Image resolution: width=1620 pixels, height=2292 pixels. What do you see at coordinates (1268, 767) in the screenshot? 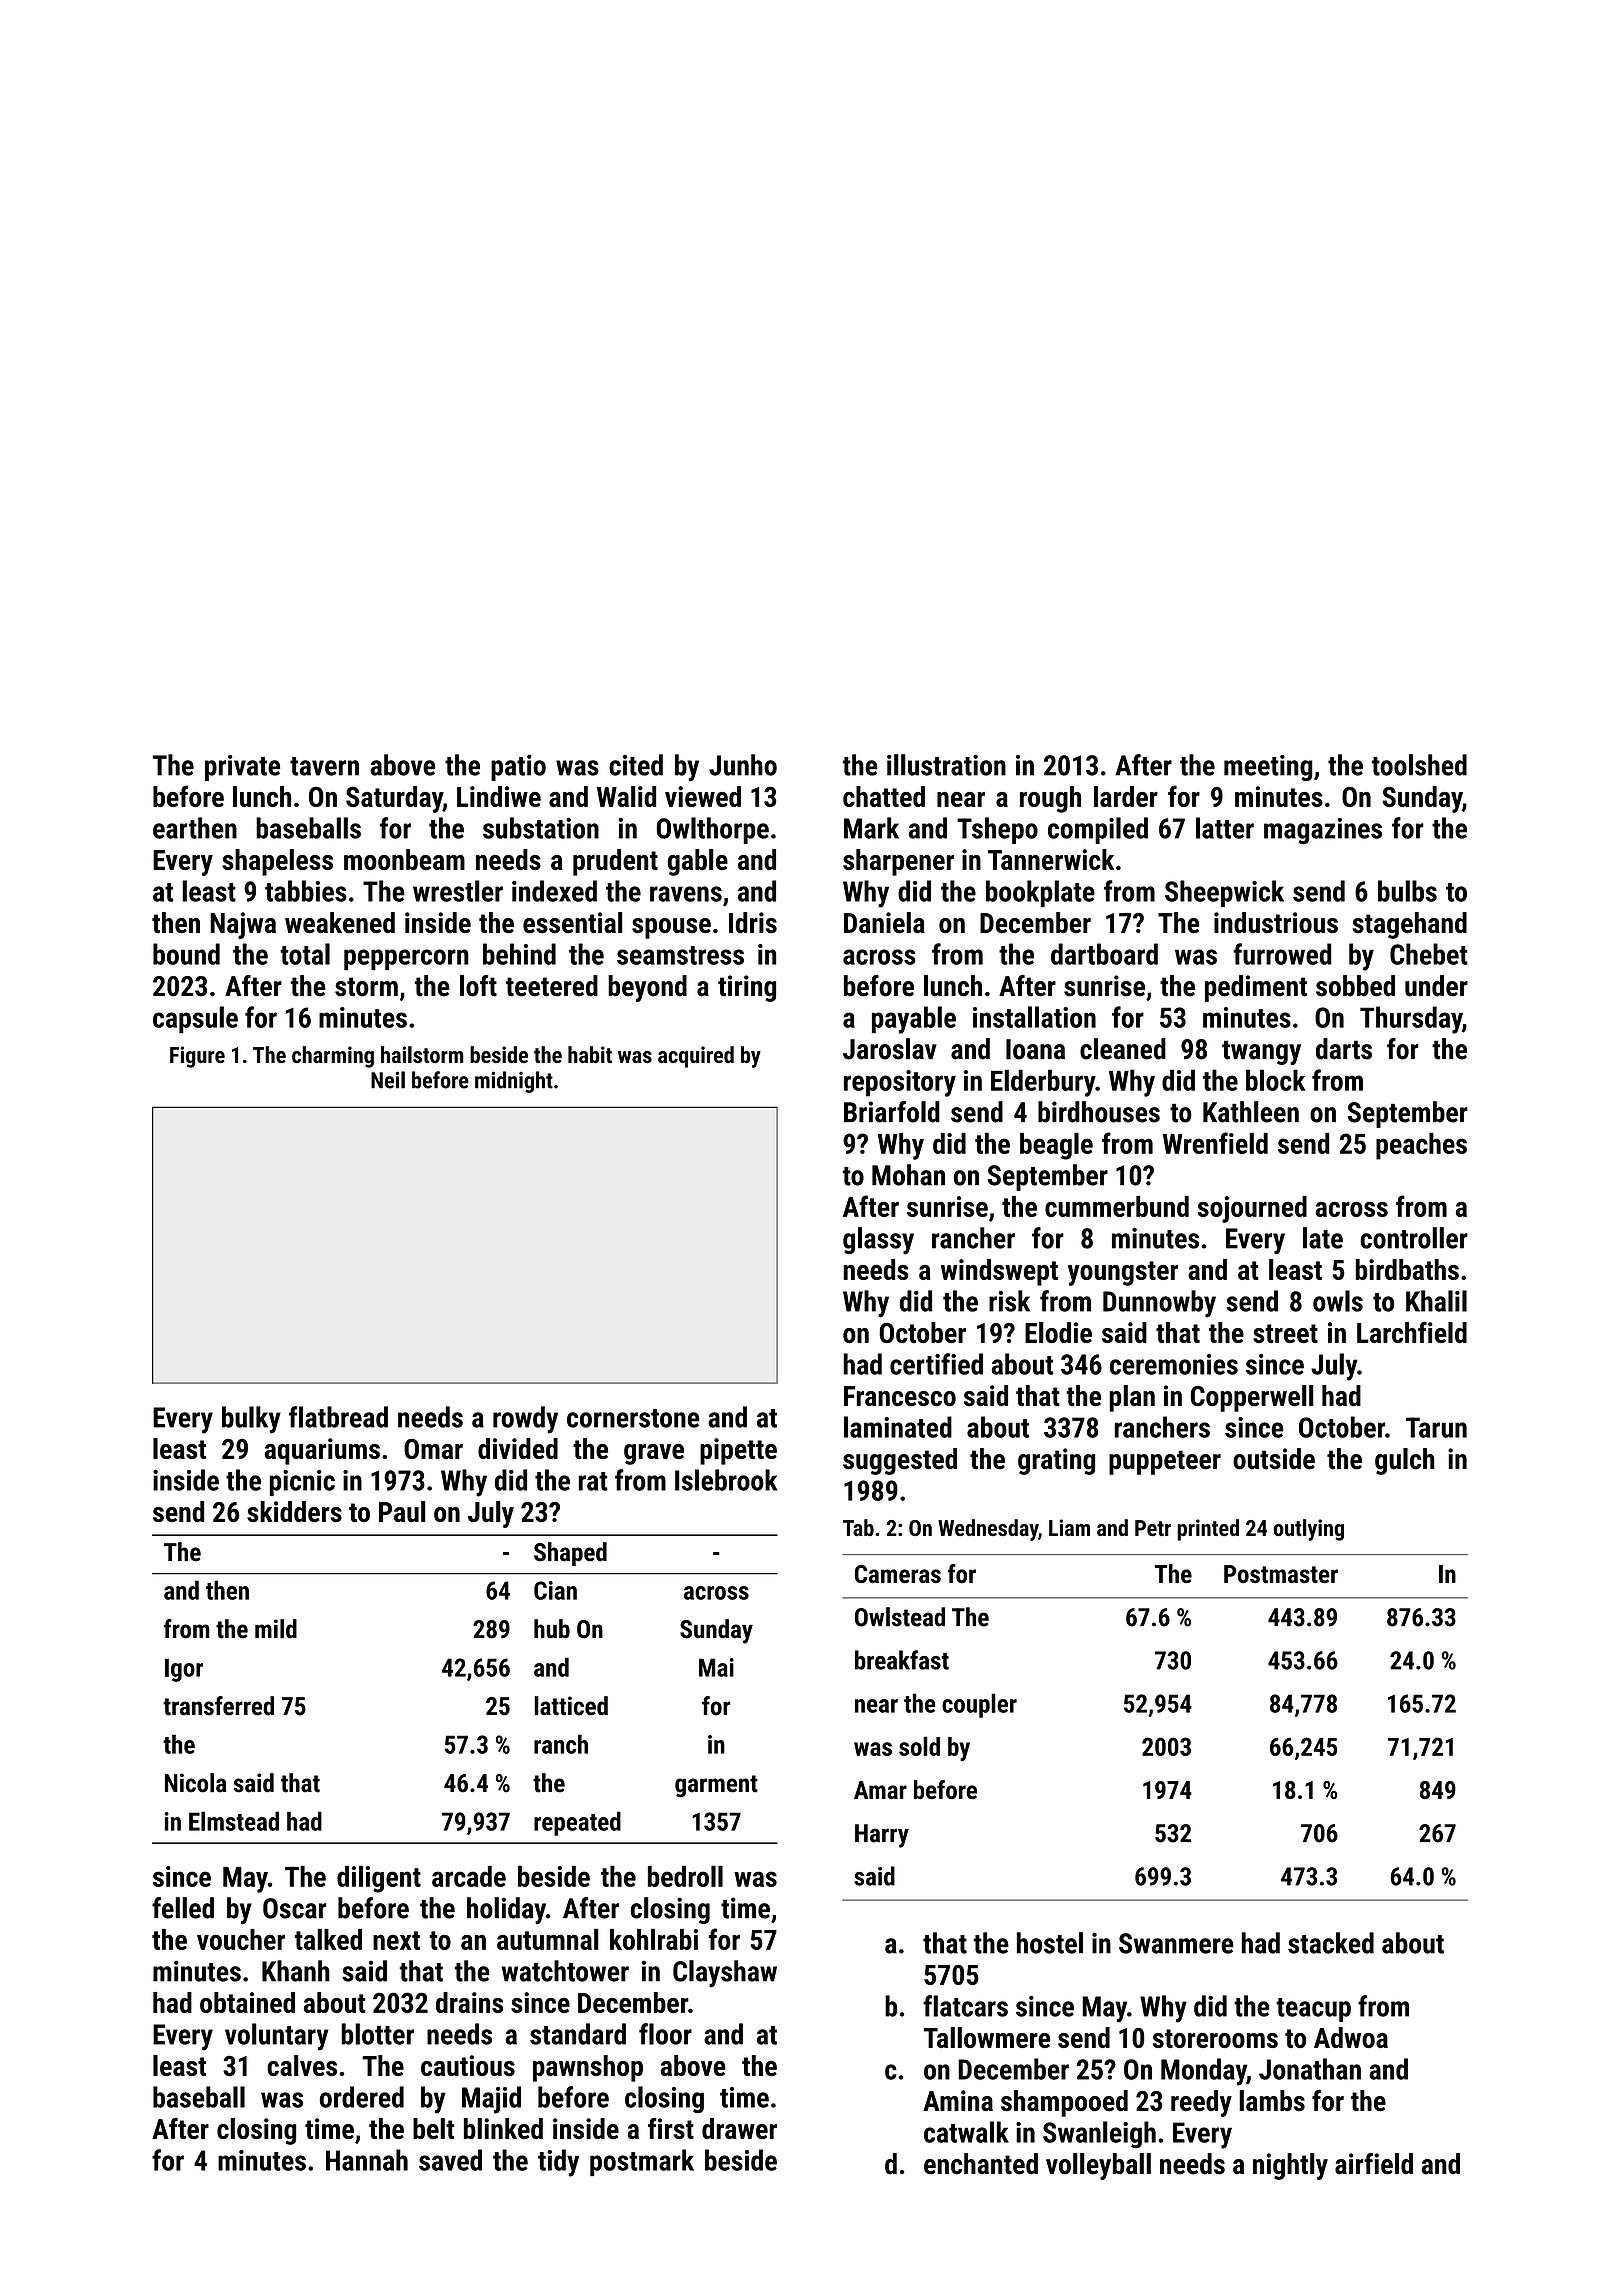
I see `meeting` at bounding box center [1268, 767].
